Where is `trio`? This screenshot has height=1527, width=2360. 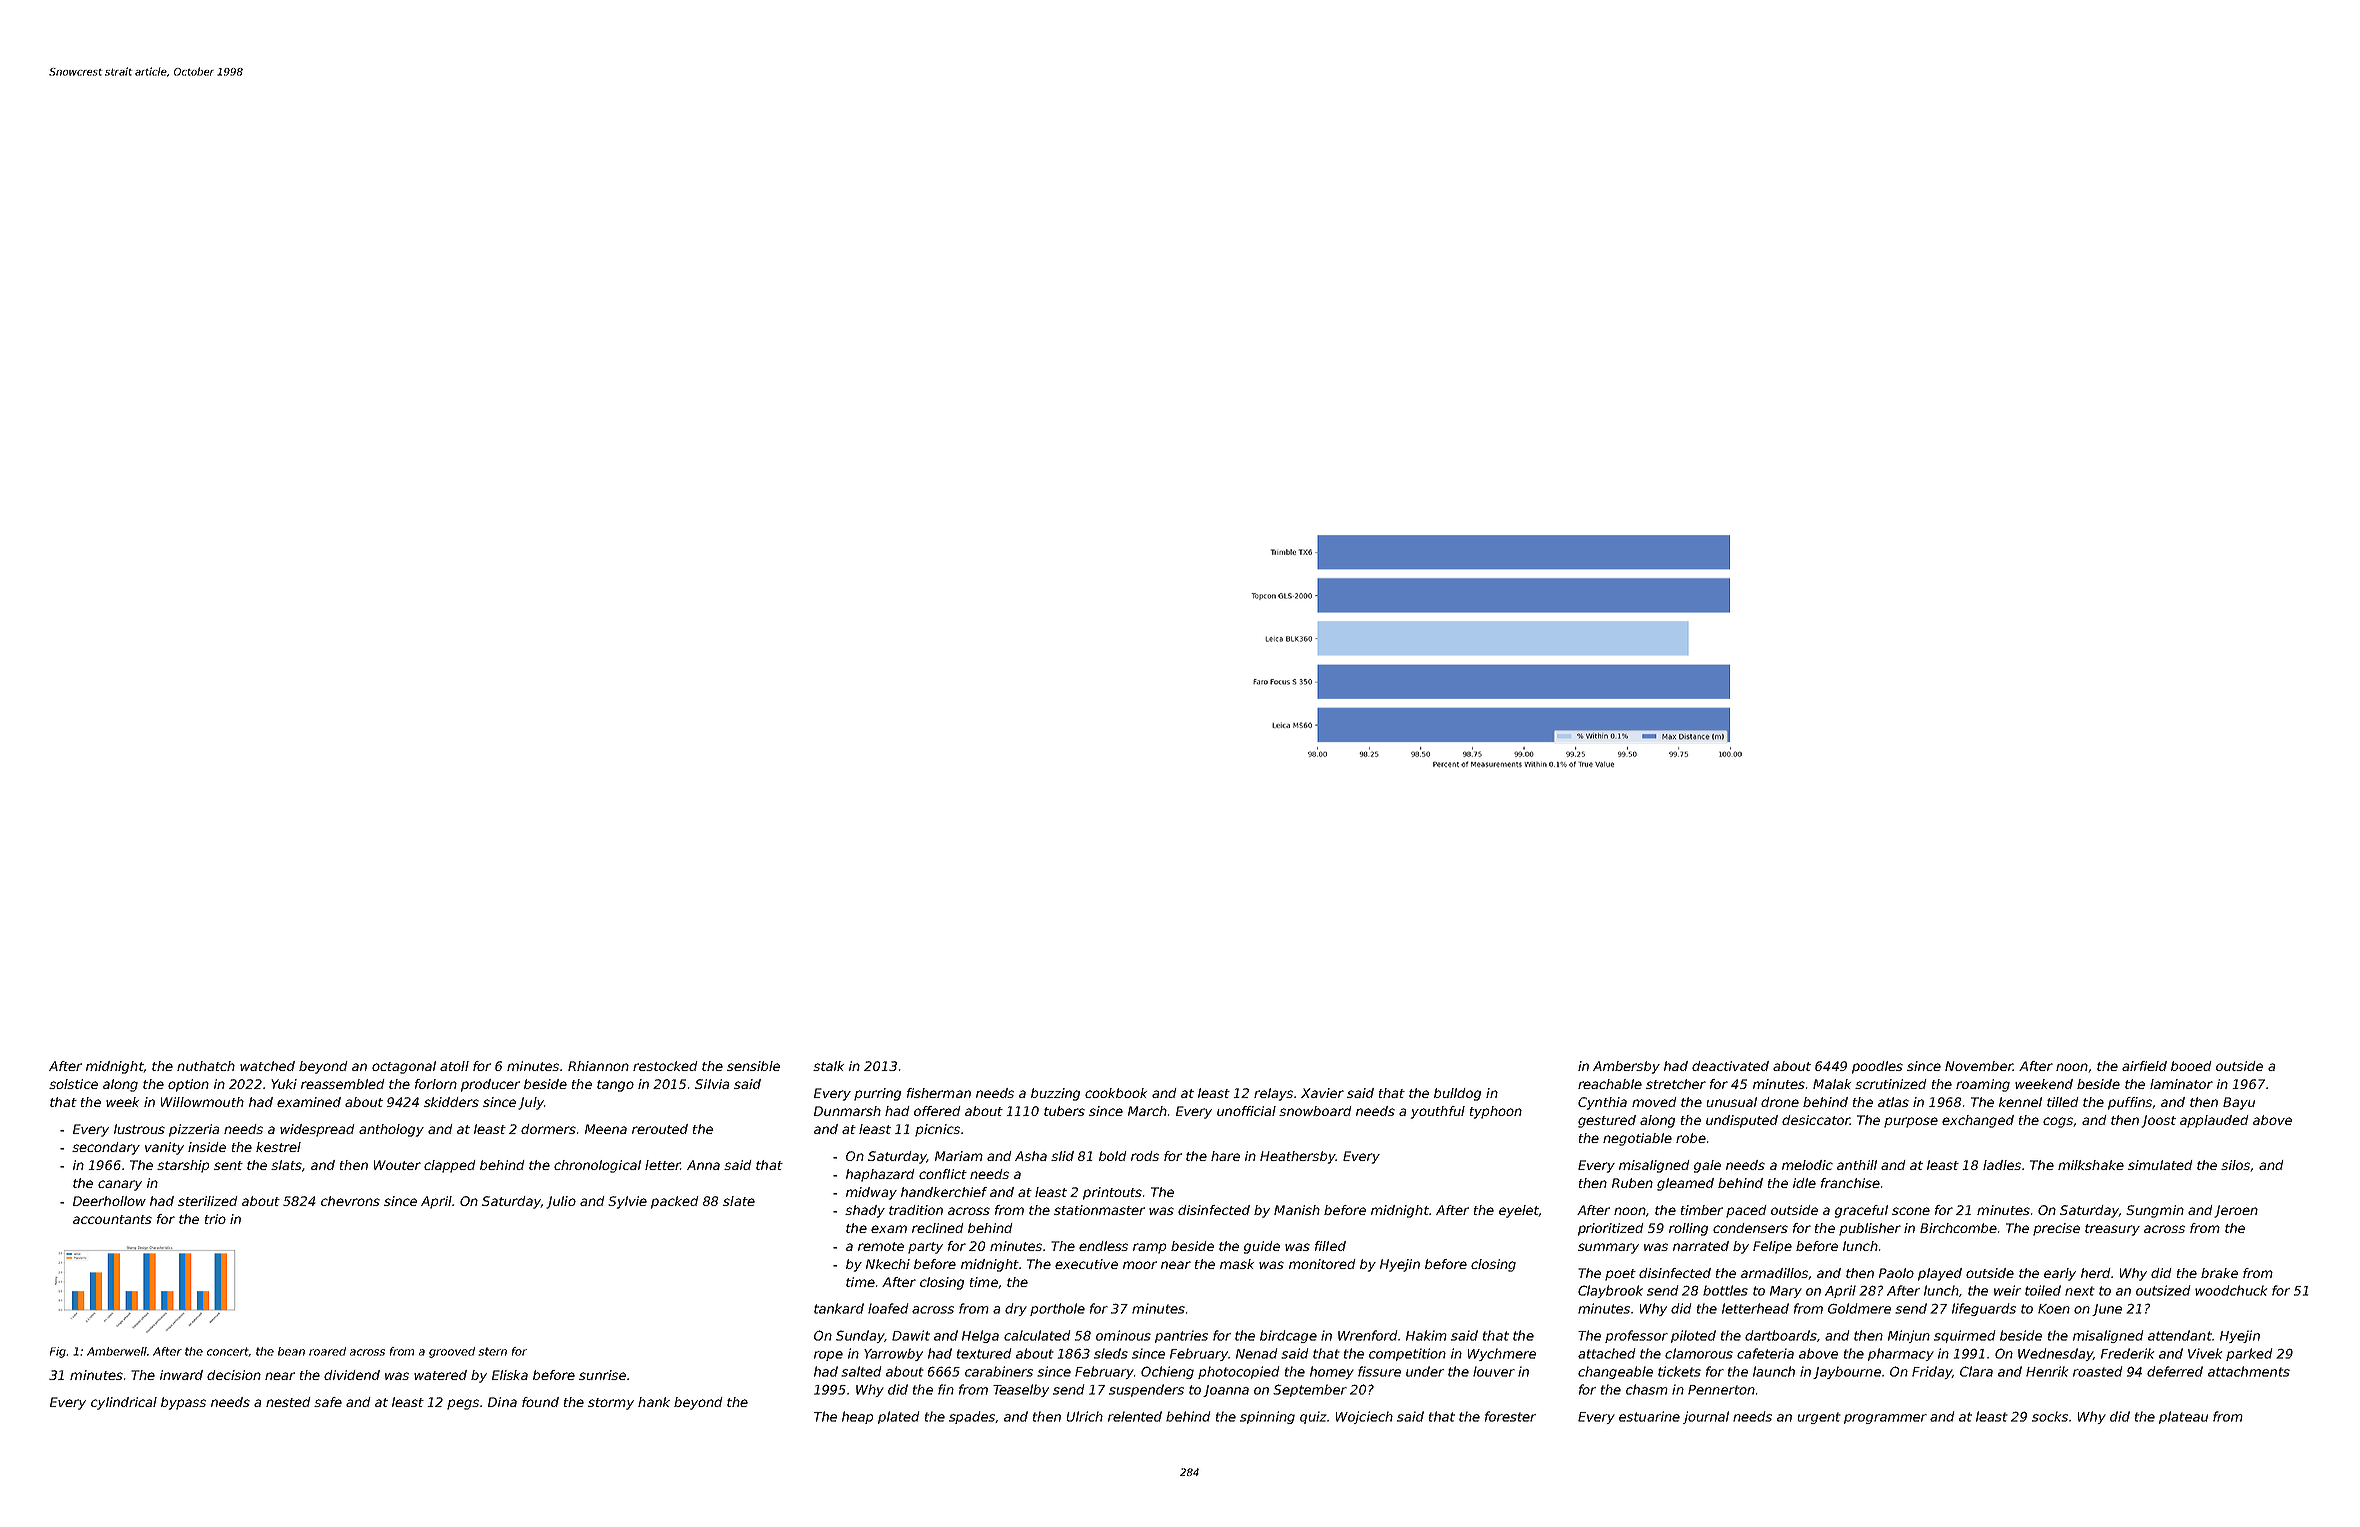 trio is located at coordinates (215, 1219).
